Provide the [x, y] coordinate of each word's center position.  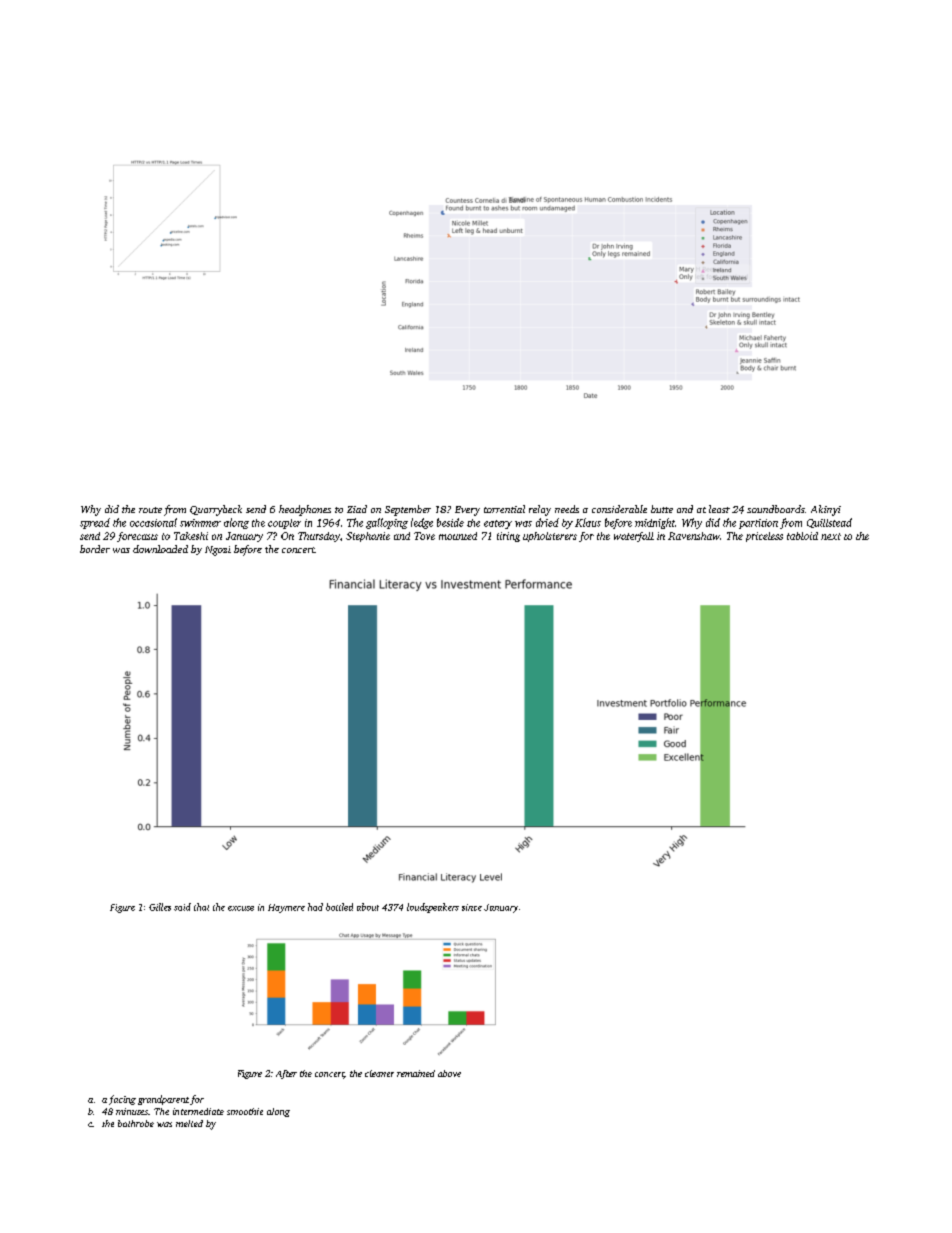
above [449, 1073]
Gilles [160, 907]
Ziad [357, 509]
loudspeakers [433, 908]
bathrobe [136, 1123]
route [150, 510]
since [472, 907]
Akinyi [826, 510]
